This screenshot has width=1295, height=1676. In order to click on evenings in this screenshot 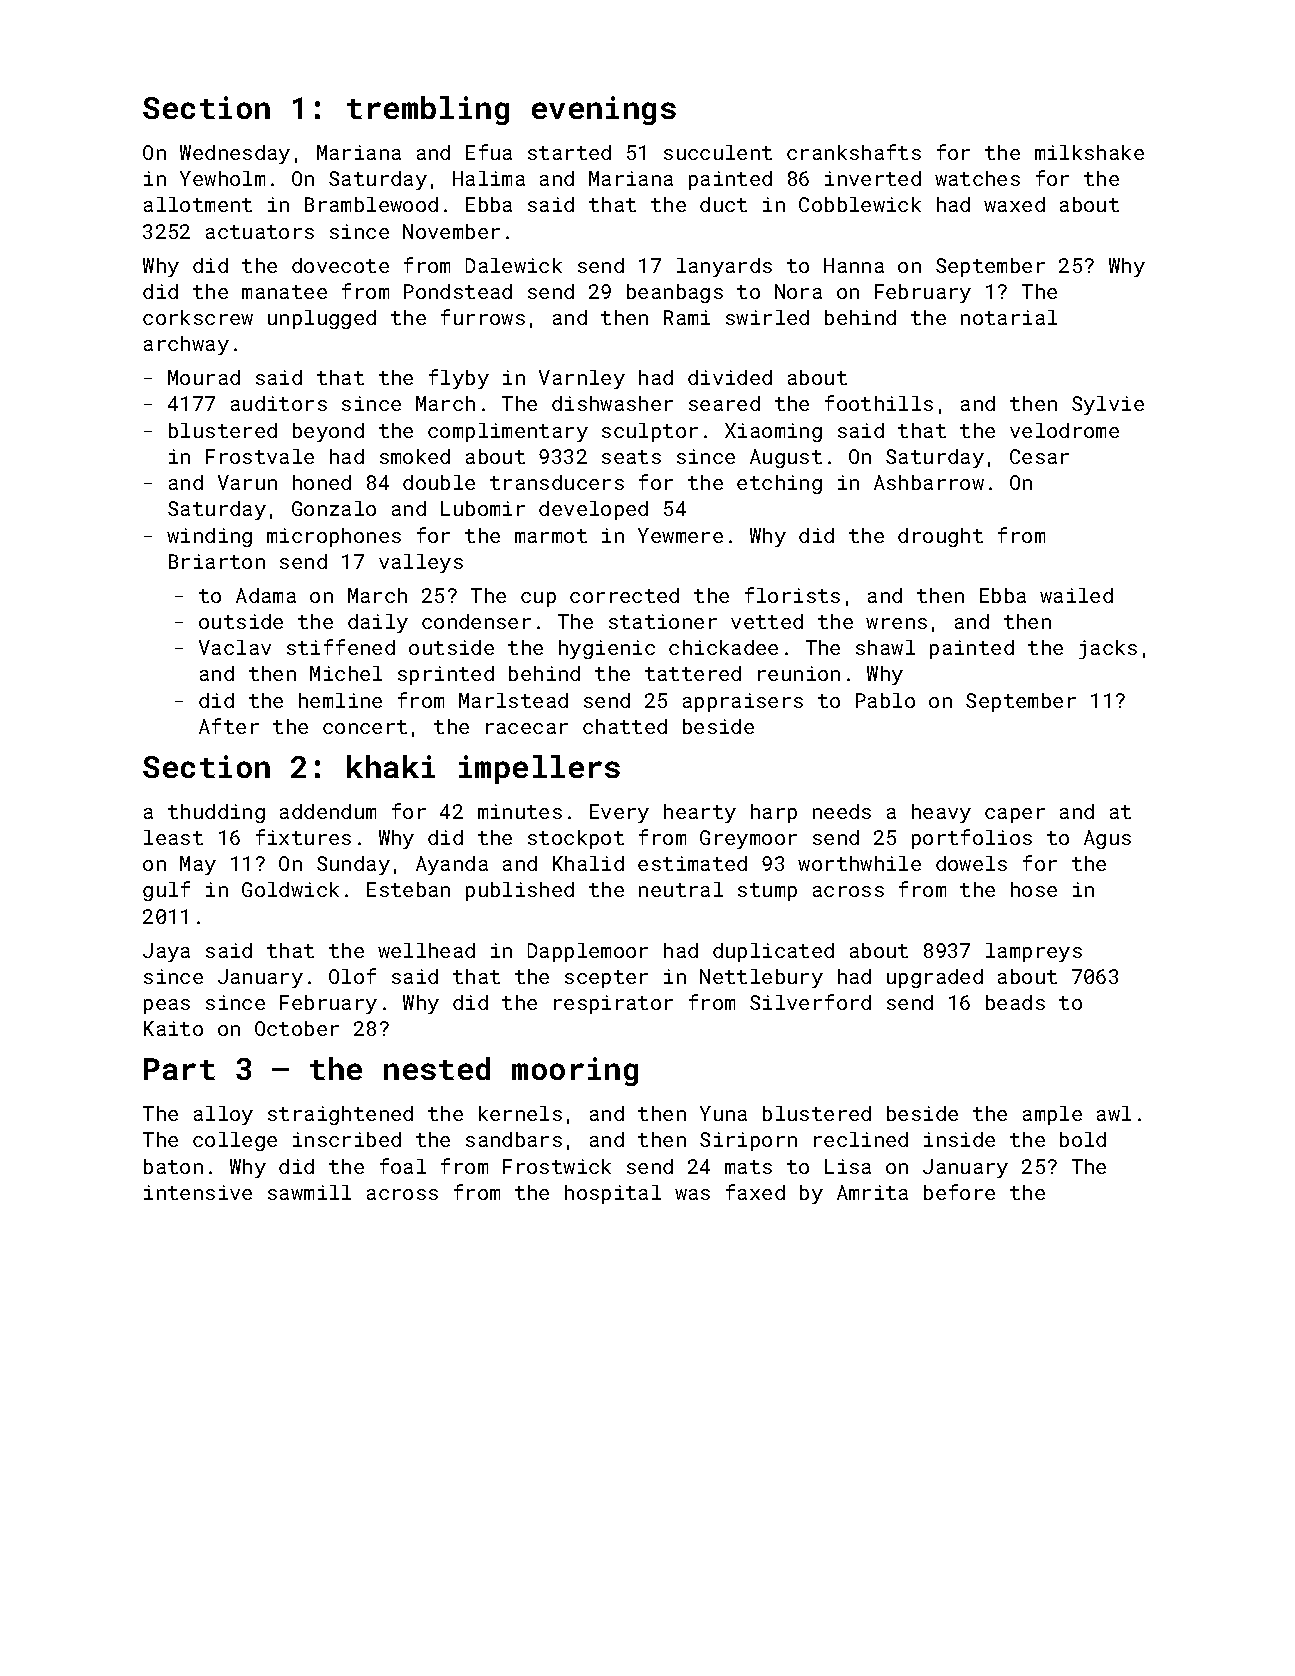, I will do `click(604, 110)`.
